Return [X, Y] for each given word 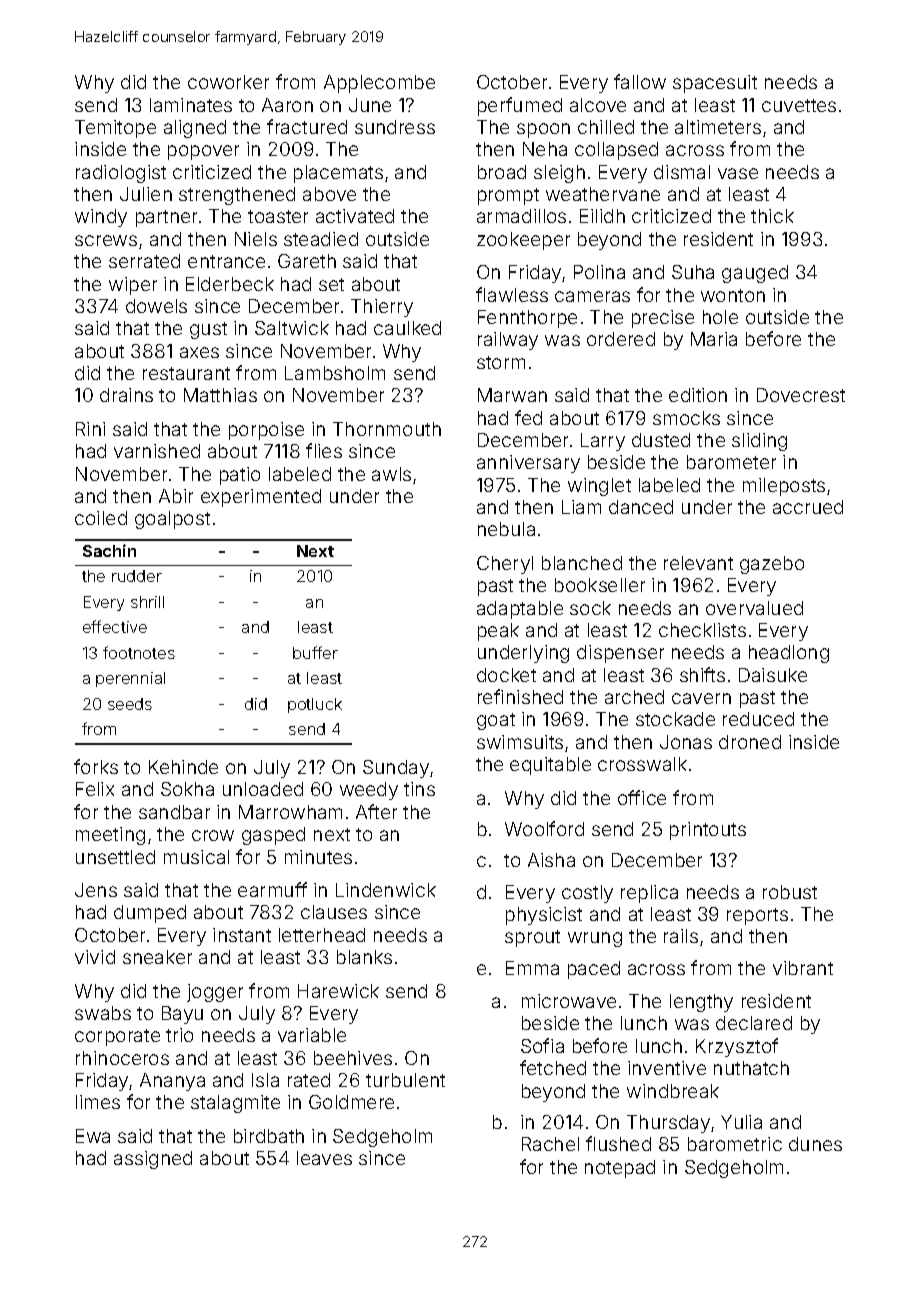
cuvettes [799, 105]
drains [126, 395]
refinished [520, 696]
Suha [693, 272]
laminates [191, 105]
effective [115, 626]
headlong [789, 654]
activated [355, 216]
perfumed [520, 106]
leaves [324, 1158]
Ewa [93, 1136]
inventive [667, 1068]
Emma [532, 968]
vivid [95, 957]
